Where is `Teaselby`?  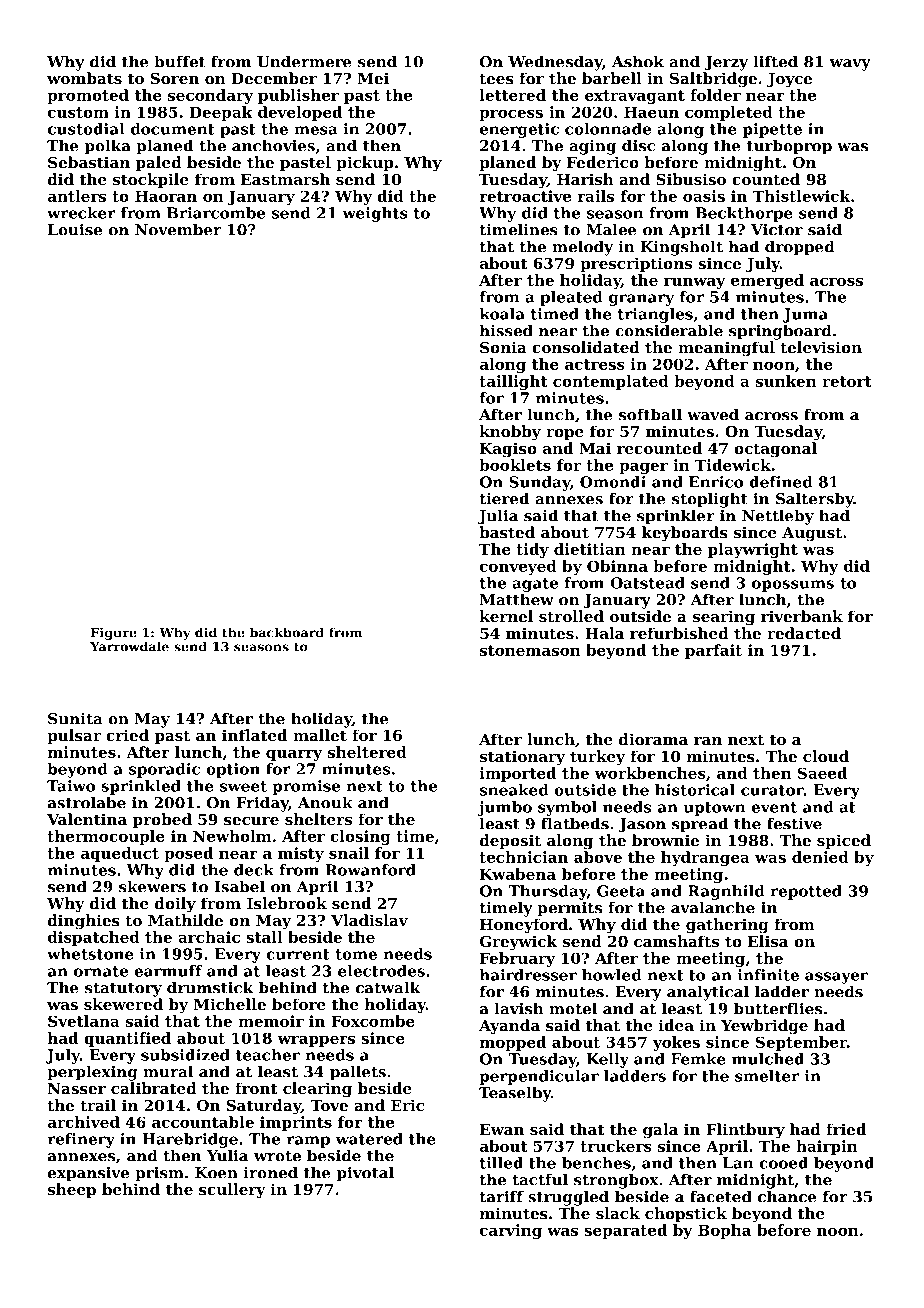 Teaselby is located at coordinates (515, 1094).
